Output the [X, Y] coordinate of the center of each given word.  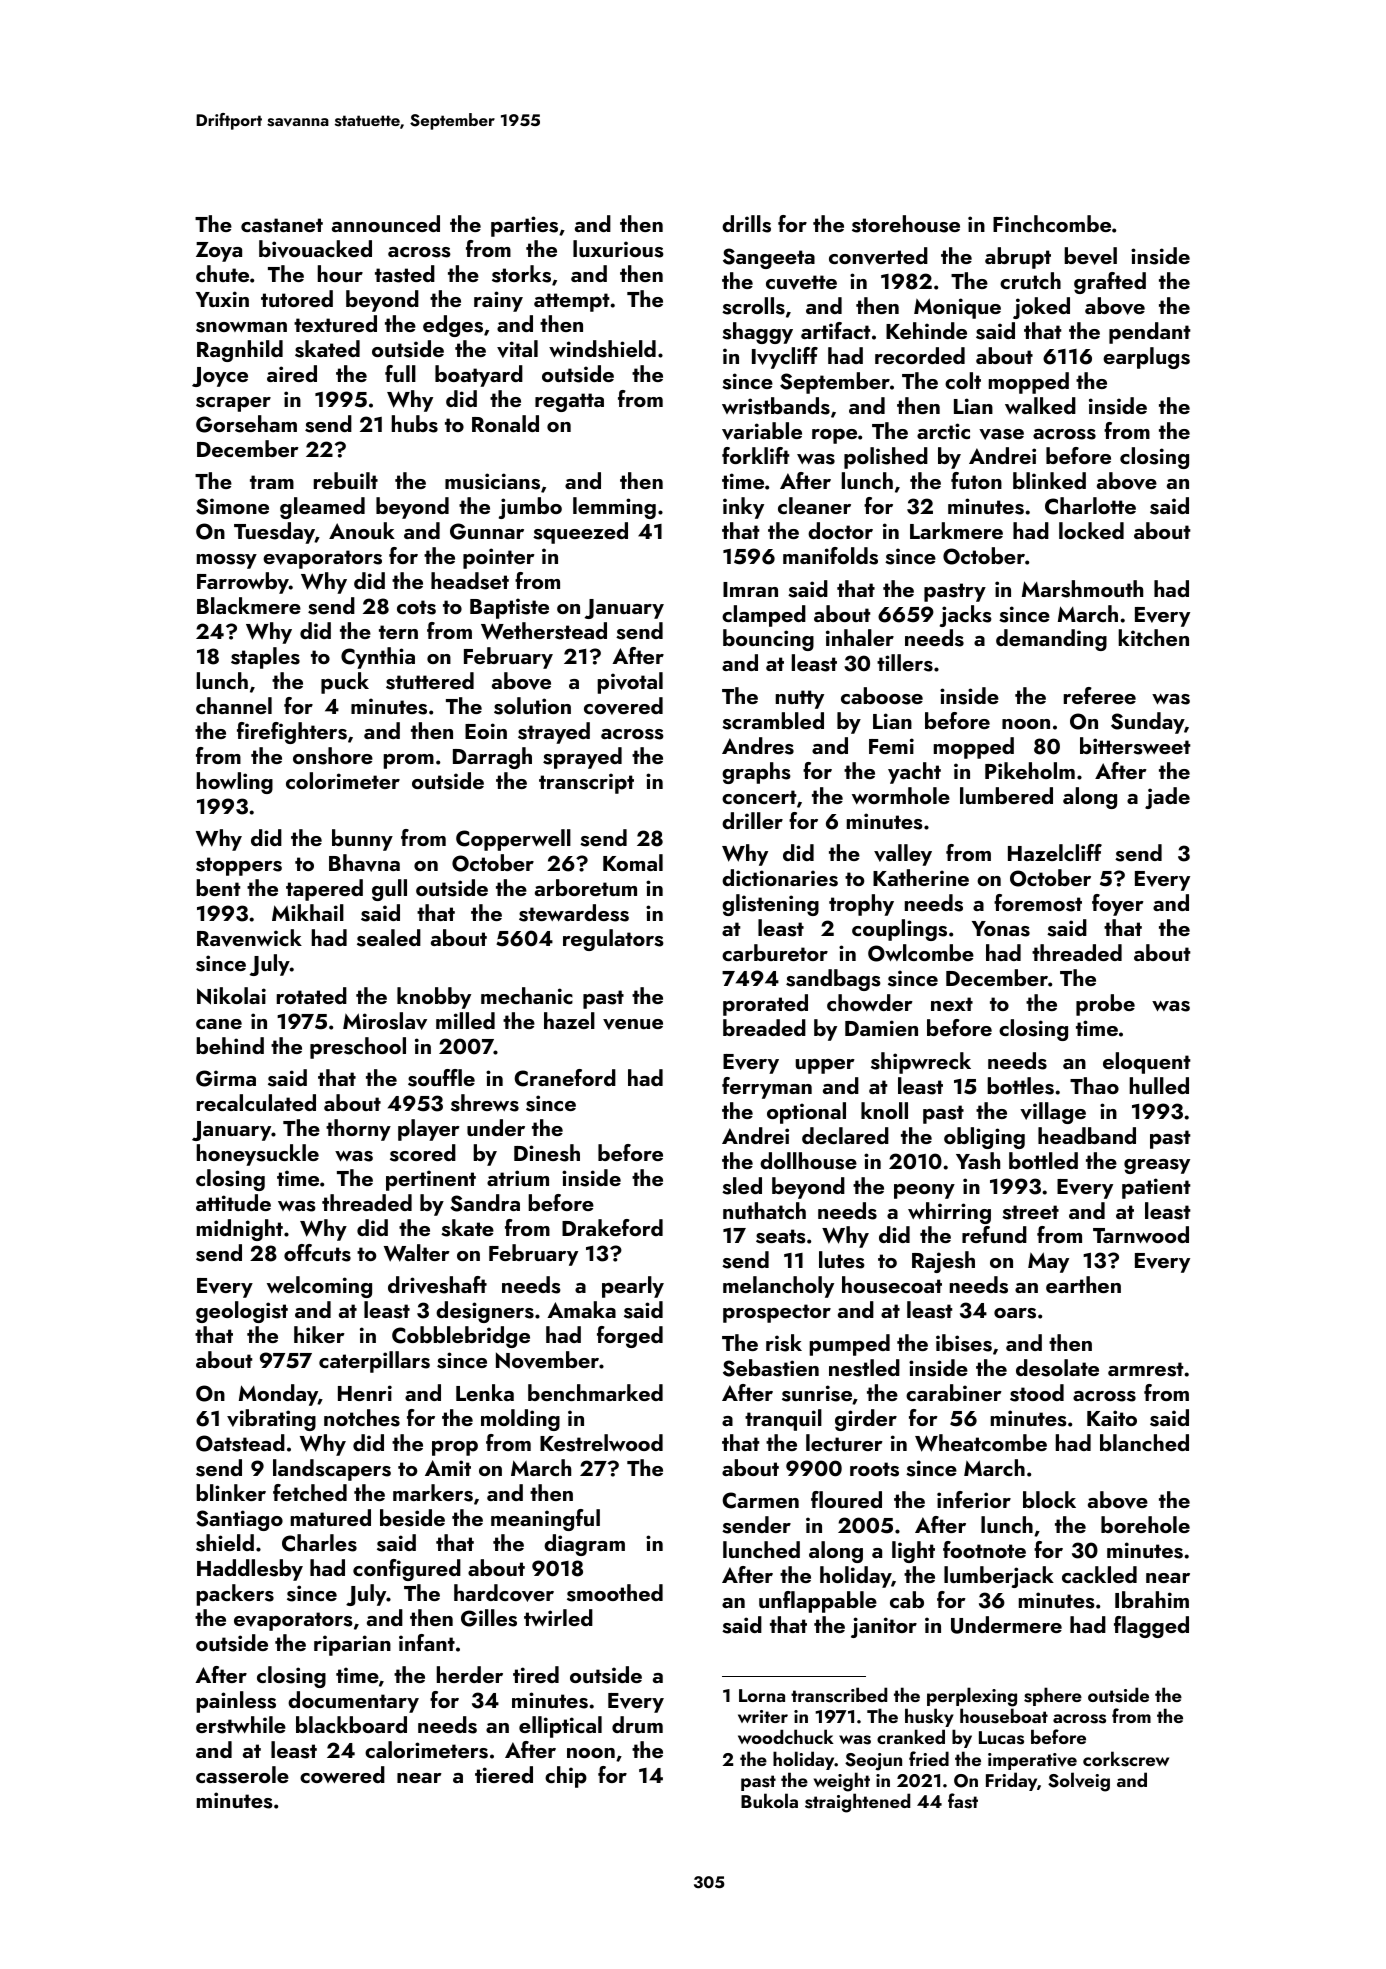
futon [976, 480]
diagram [584, 1545]
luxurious [618, 249]
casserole [242, 1775]
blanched [1144, 1442]
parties [524, 226]
